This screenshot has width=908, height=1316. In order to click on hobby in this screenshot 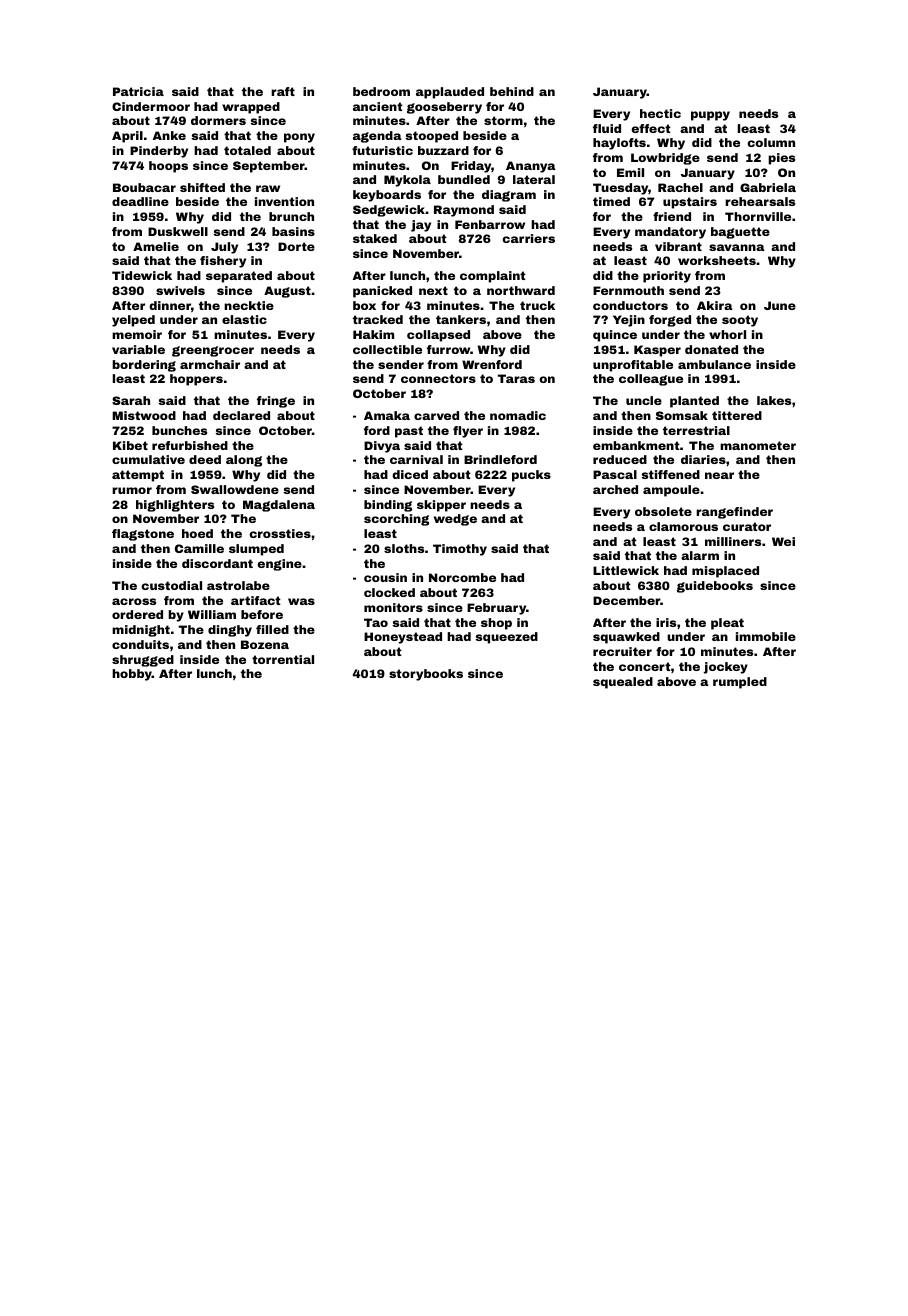, I will do `click(132, 675)`.
